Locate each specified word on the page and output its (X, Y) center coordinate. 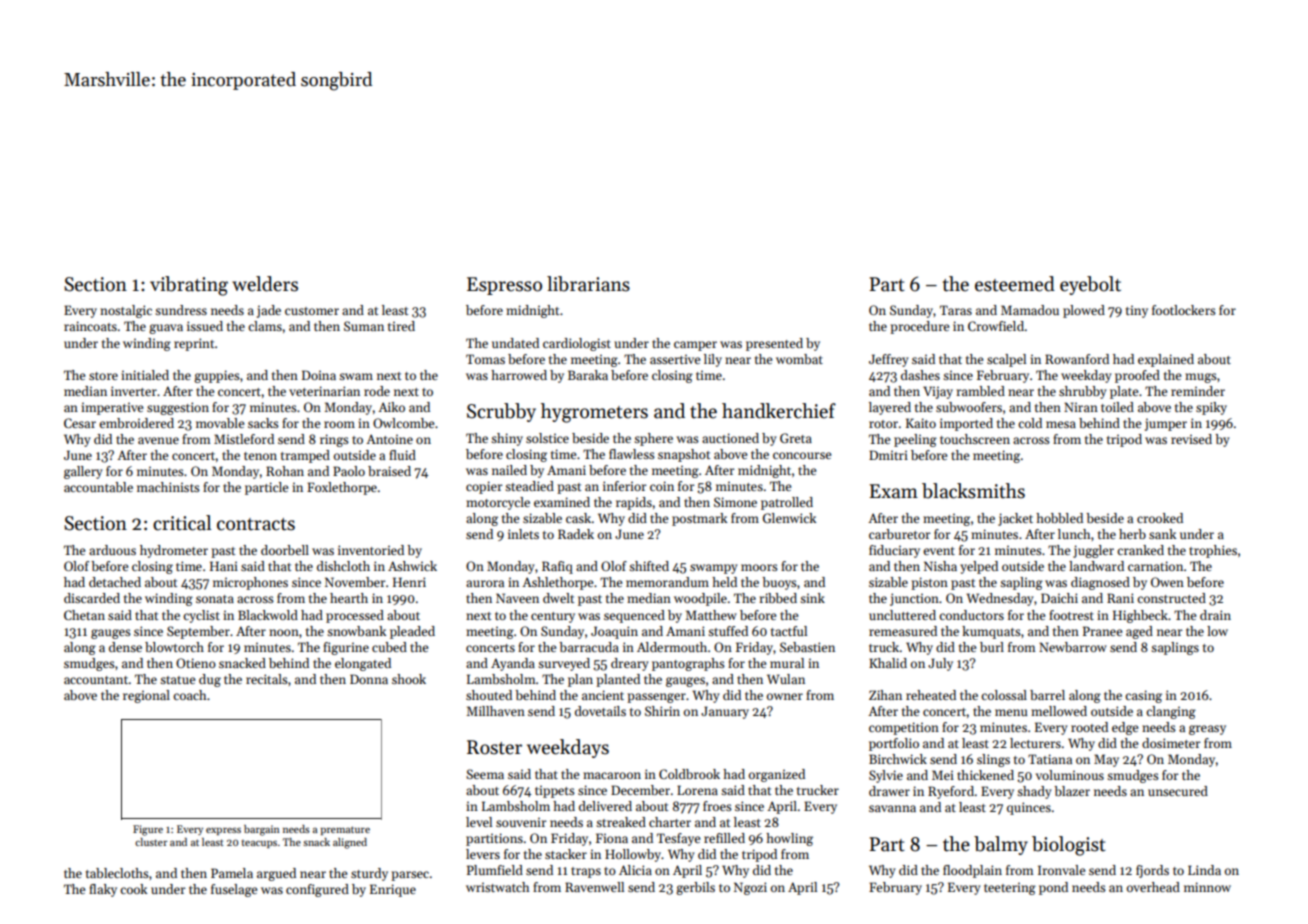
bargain (261, 830)
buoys (779, 583)
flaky (103, 890)
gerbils (695, 888)
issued (205, 326)
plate (1124, 392)
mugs (1201, 378)
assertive (675, 359)
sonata (215, 599)
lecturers (1035, 743)
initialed (145, 375)
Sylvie (886, 776)
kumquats (991, 632)
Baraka (588, 375)
